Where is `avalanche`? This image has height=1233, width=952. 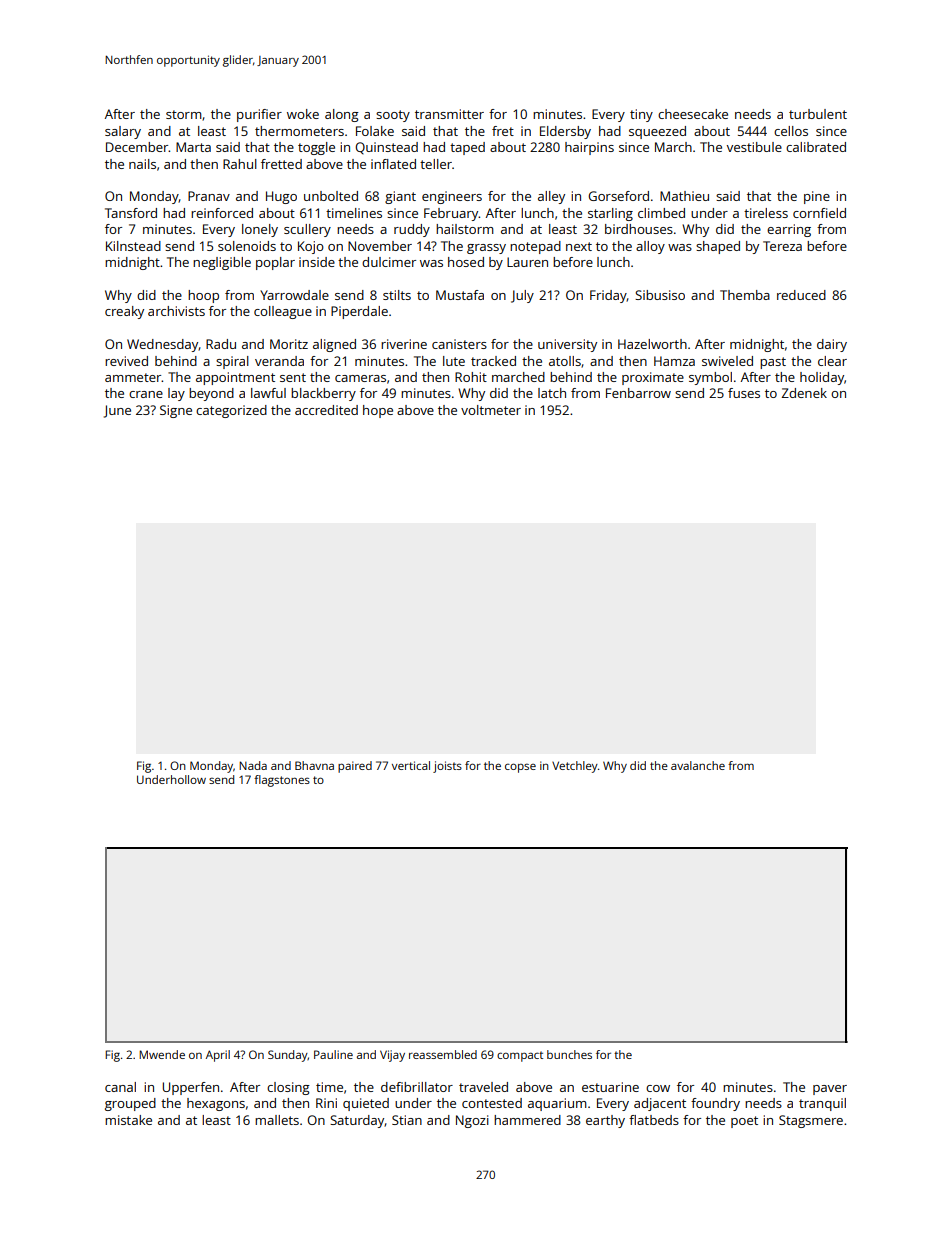
avalanche is located at coordinates (698, 765).
